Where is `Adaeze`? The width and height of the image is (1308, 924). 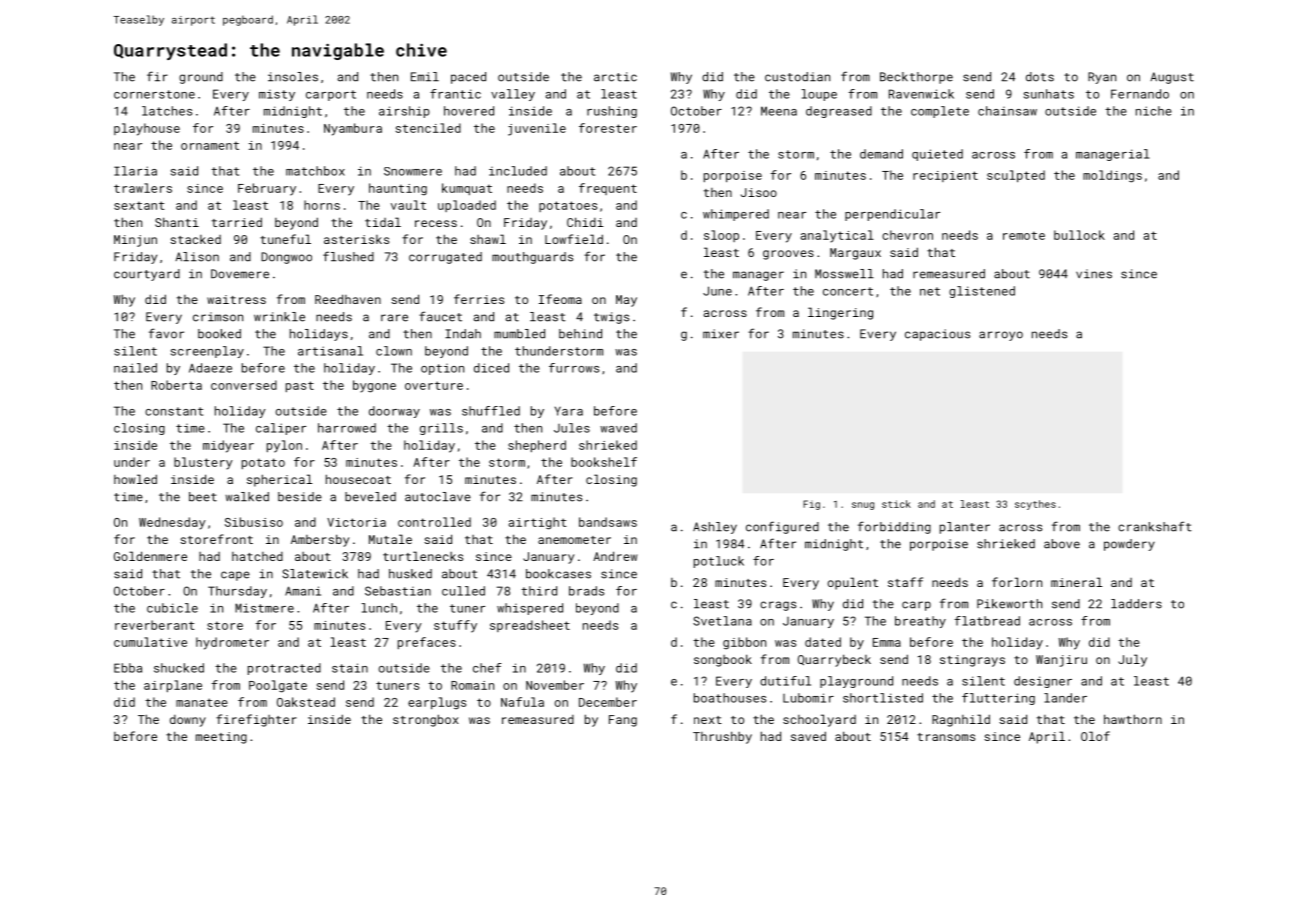 Adaeze is located at coordinates (210, 368).
